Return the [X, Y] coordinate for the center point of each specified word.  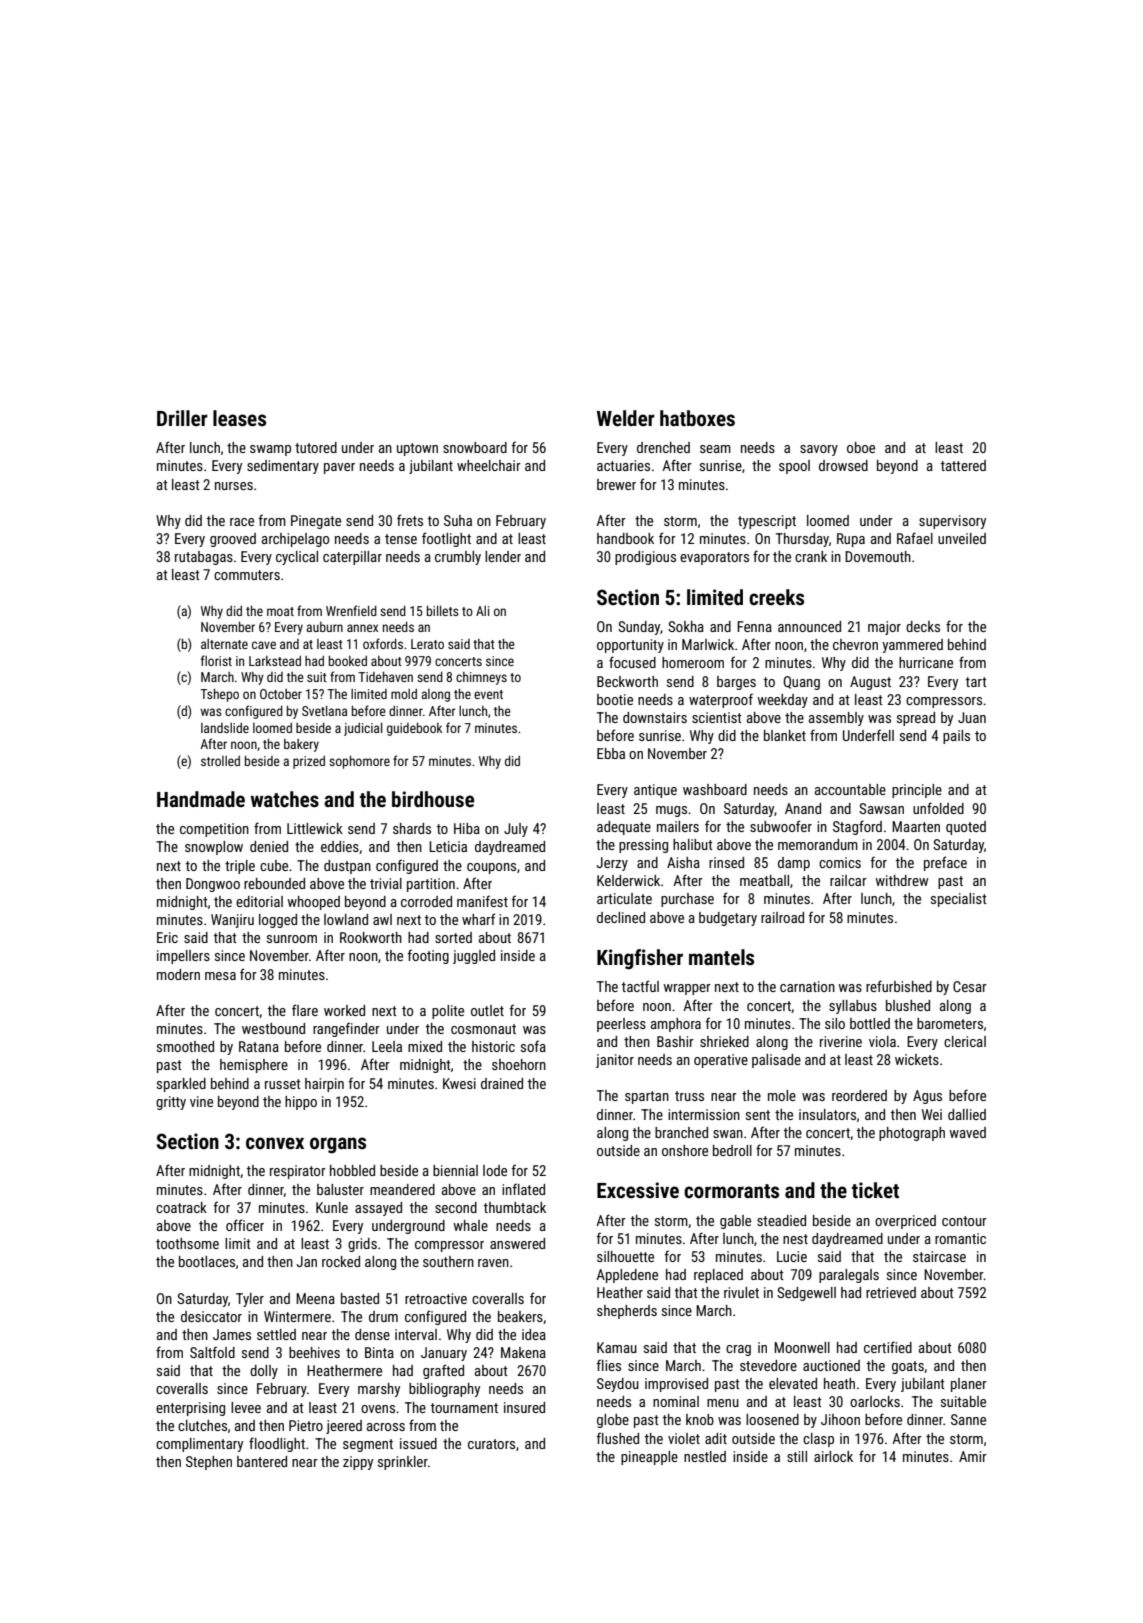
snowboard [475, 447]
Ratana [259, 1046]
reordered [859, 1095]
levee [246, 1407]
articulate [624, 898]
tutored [316, 447]
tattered [963, 465]
